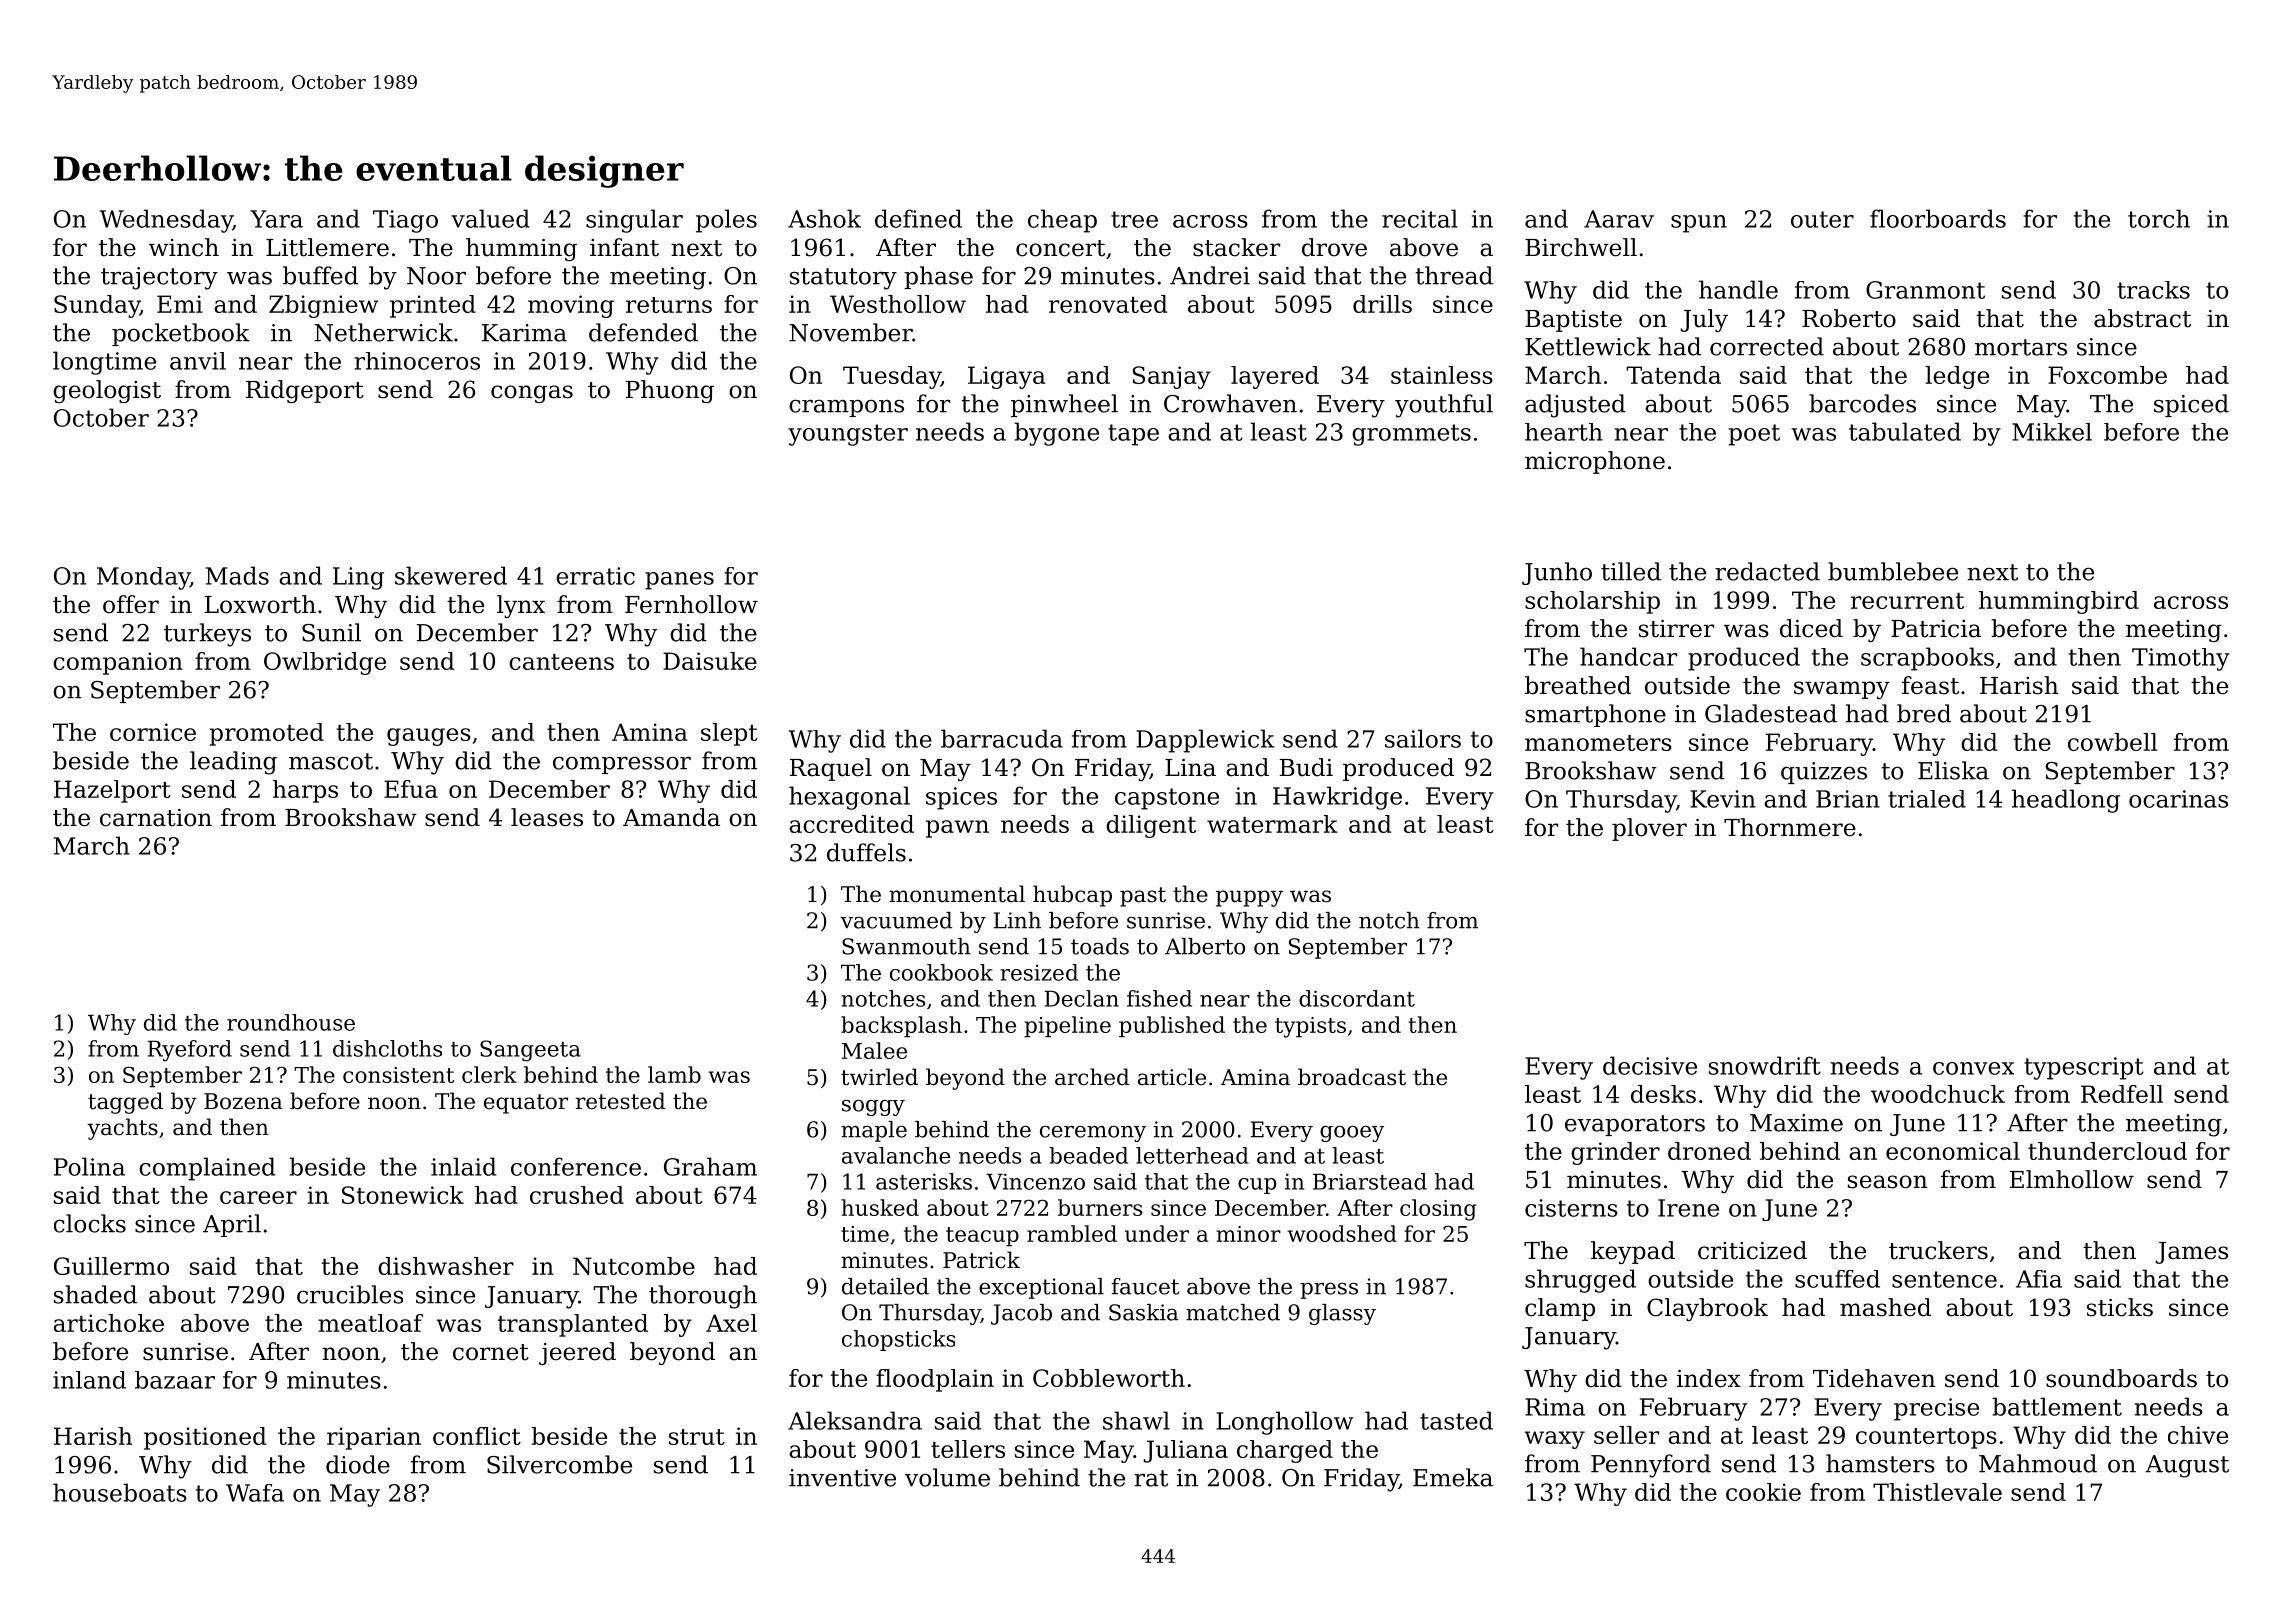  I want to click on discordant, so click(1357, 998).
